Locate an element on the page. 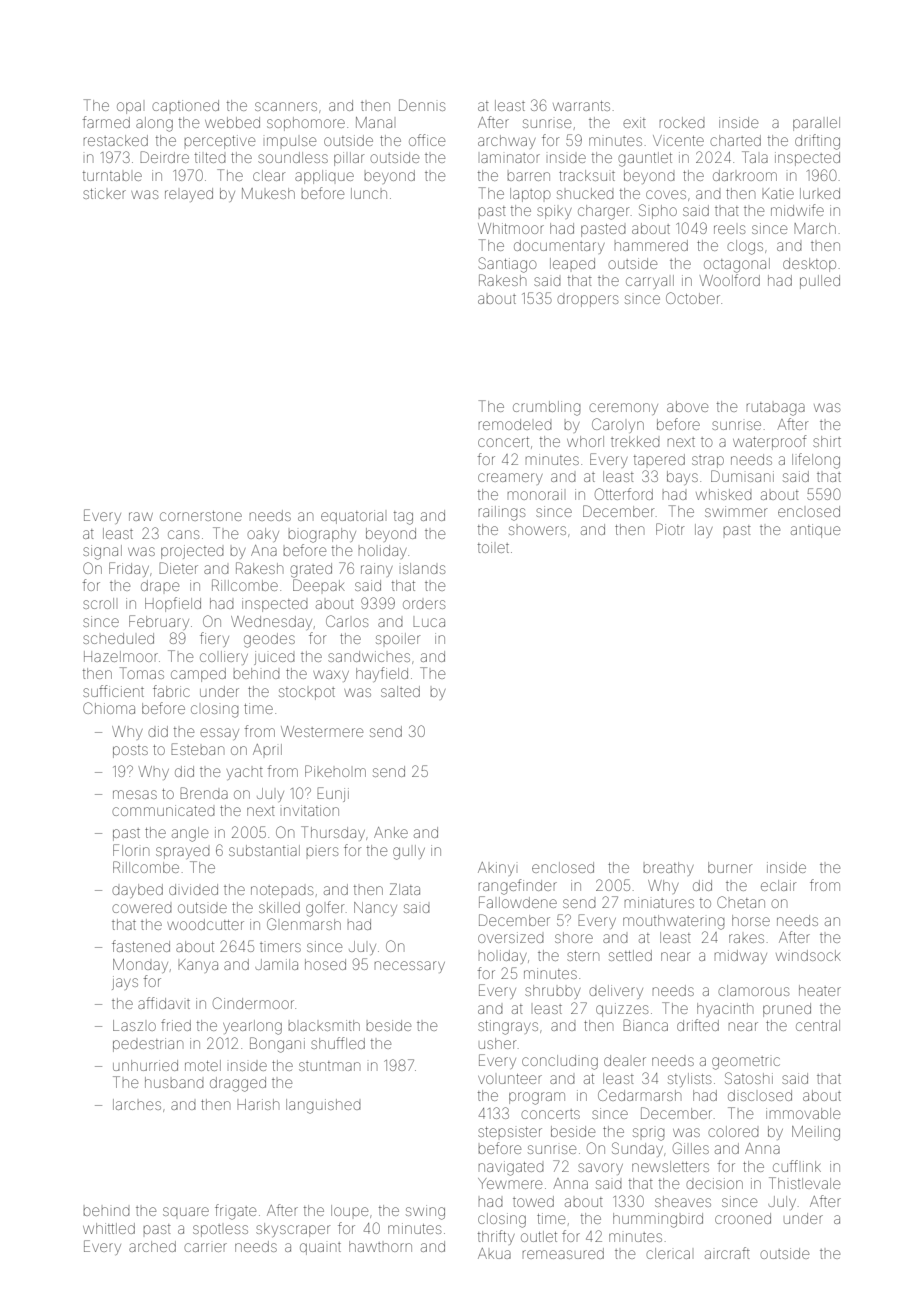 This image has height=1308, width=924. burner is located at coordinates (730, 867).
